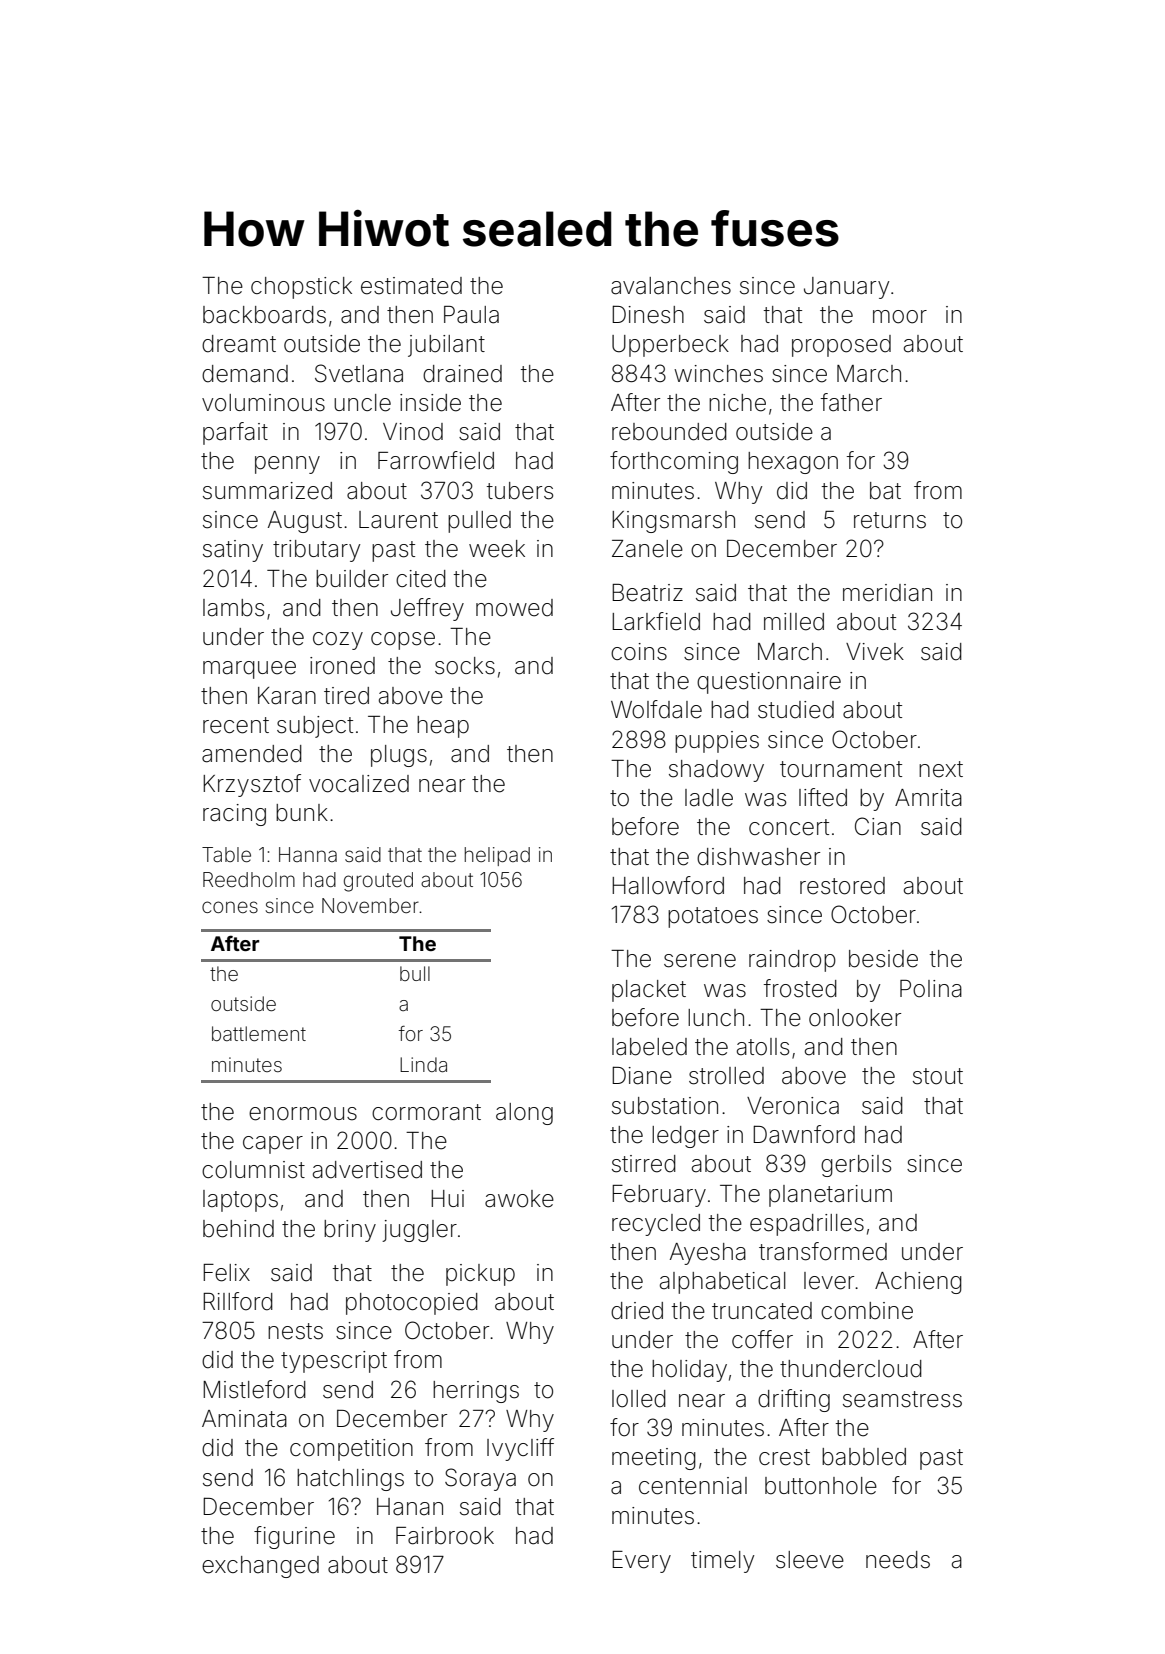 The width and height of the screenshot is (1165, 1654). Describe the element at coordinates (351, 1450) in the screenshot. I see `competition` at that location.
